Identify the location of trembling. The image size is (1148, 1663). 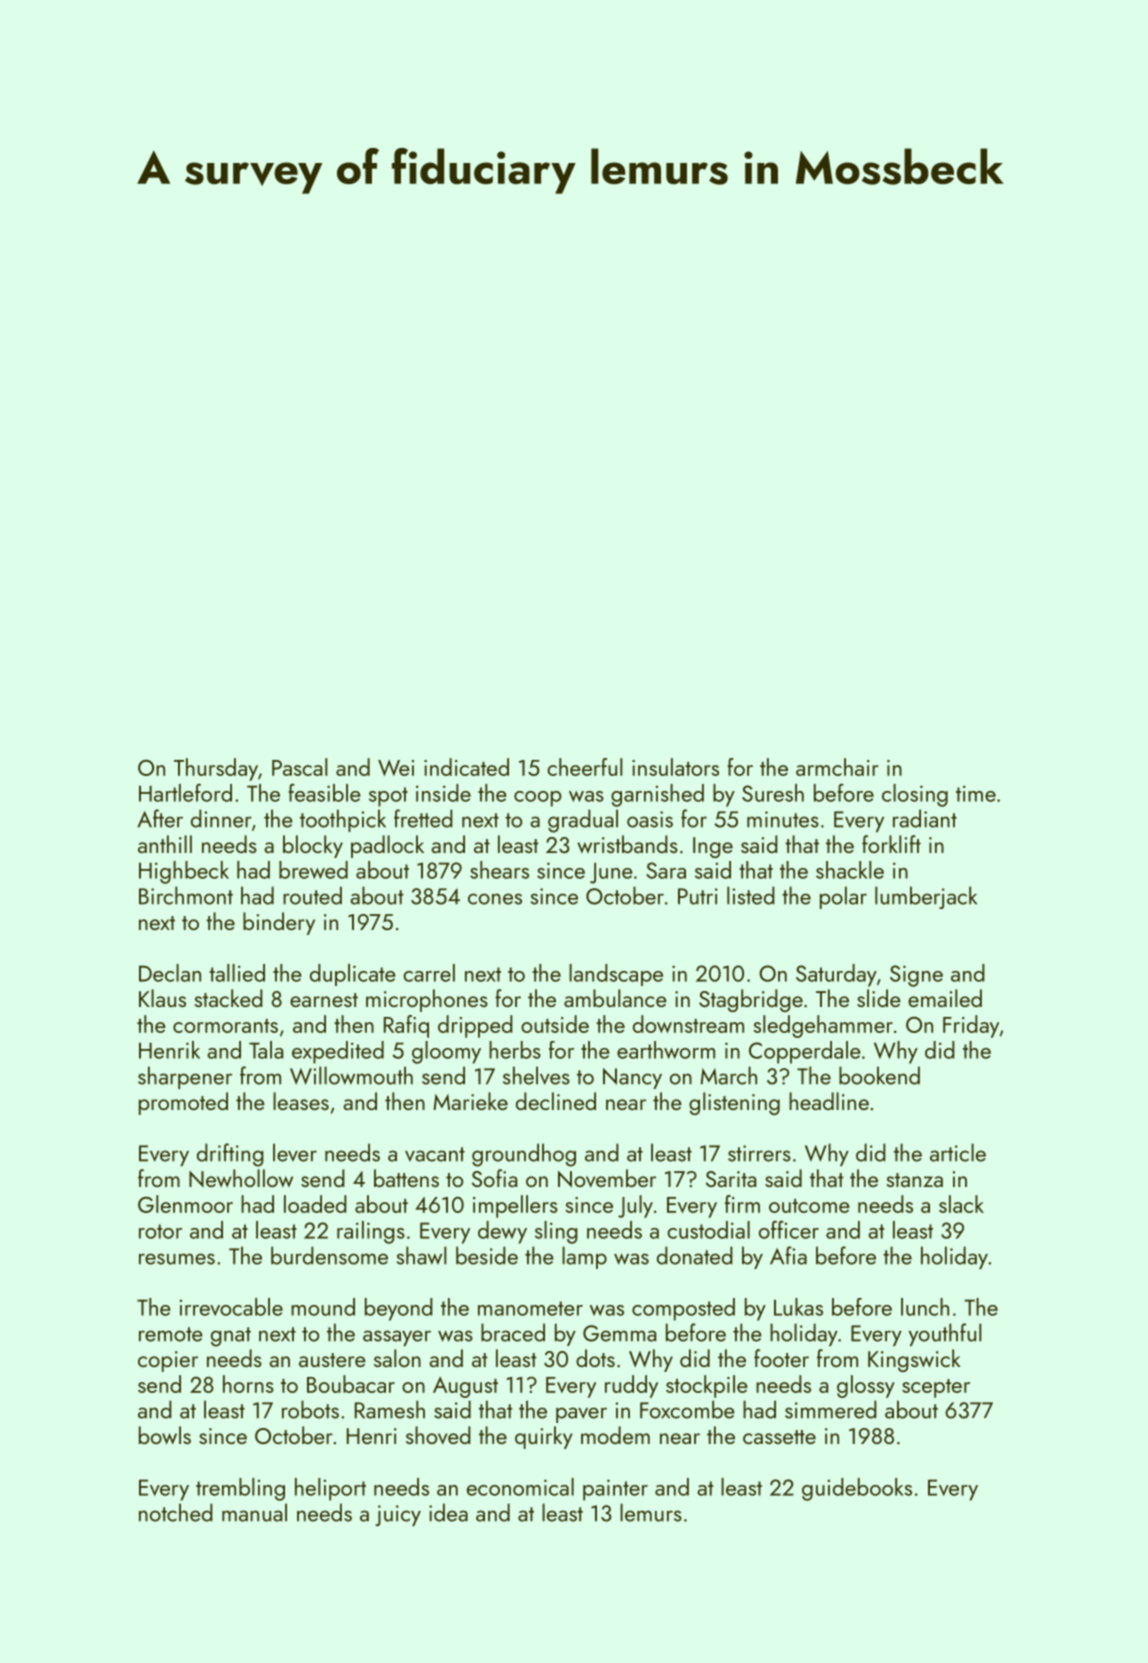
(240, 1489).
